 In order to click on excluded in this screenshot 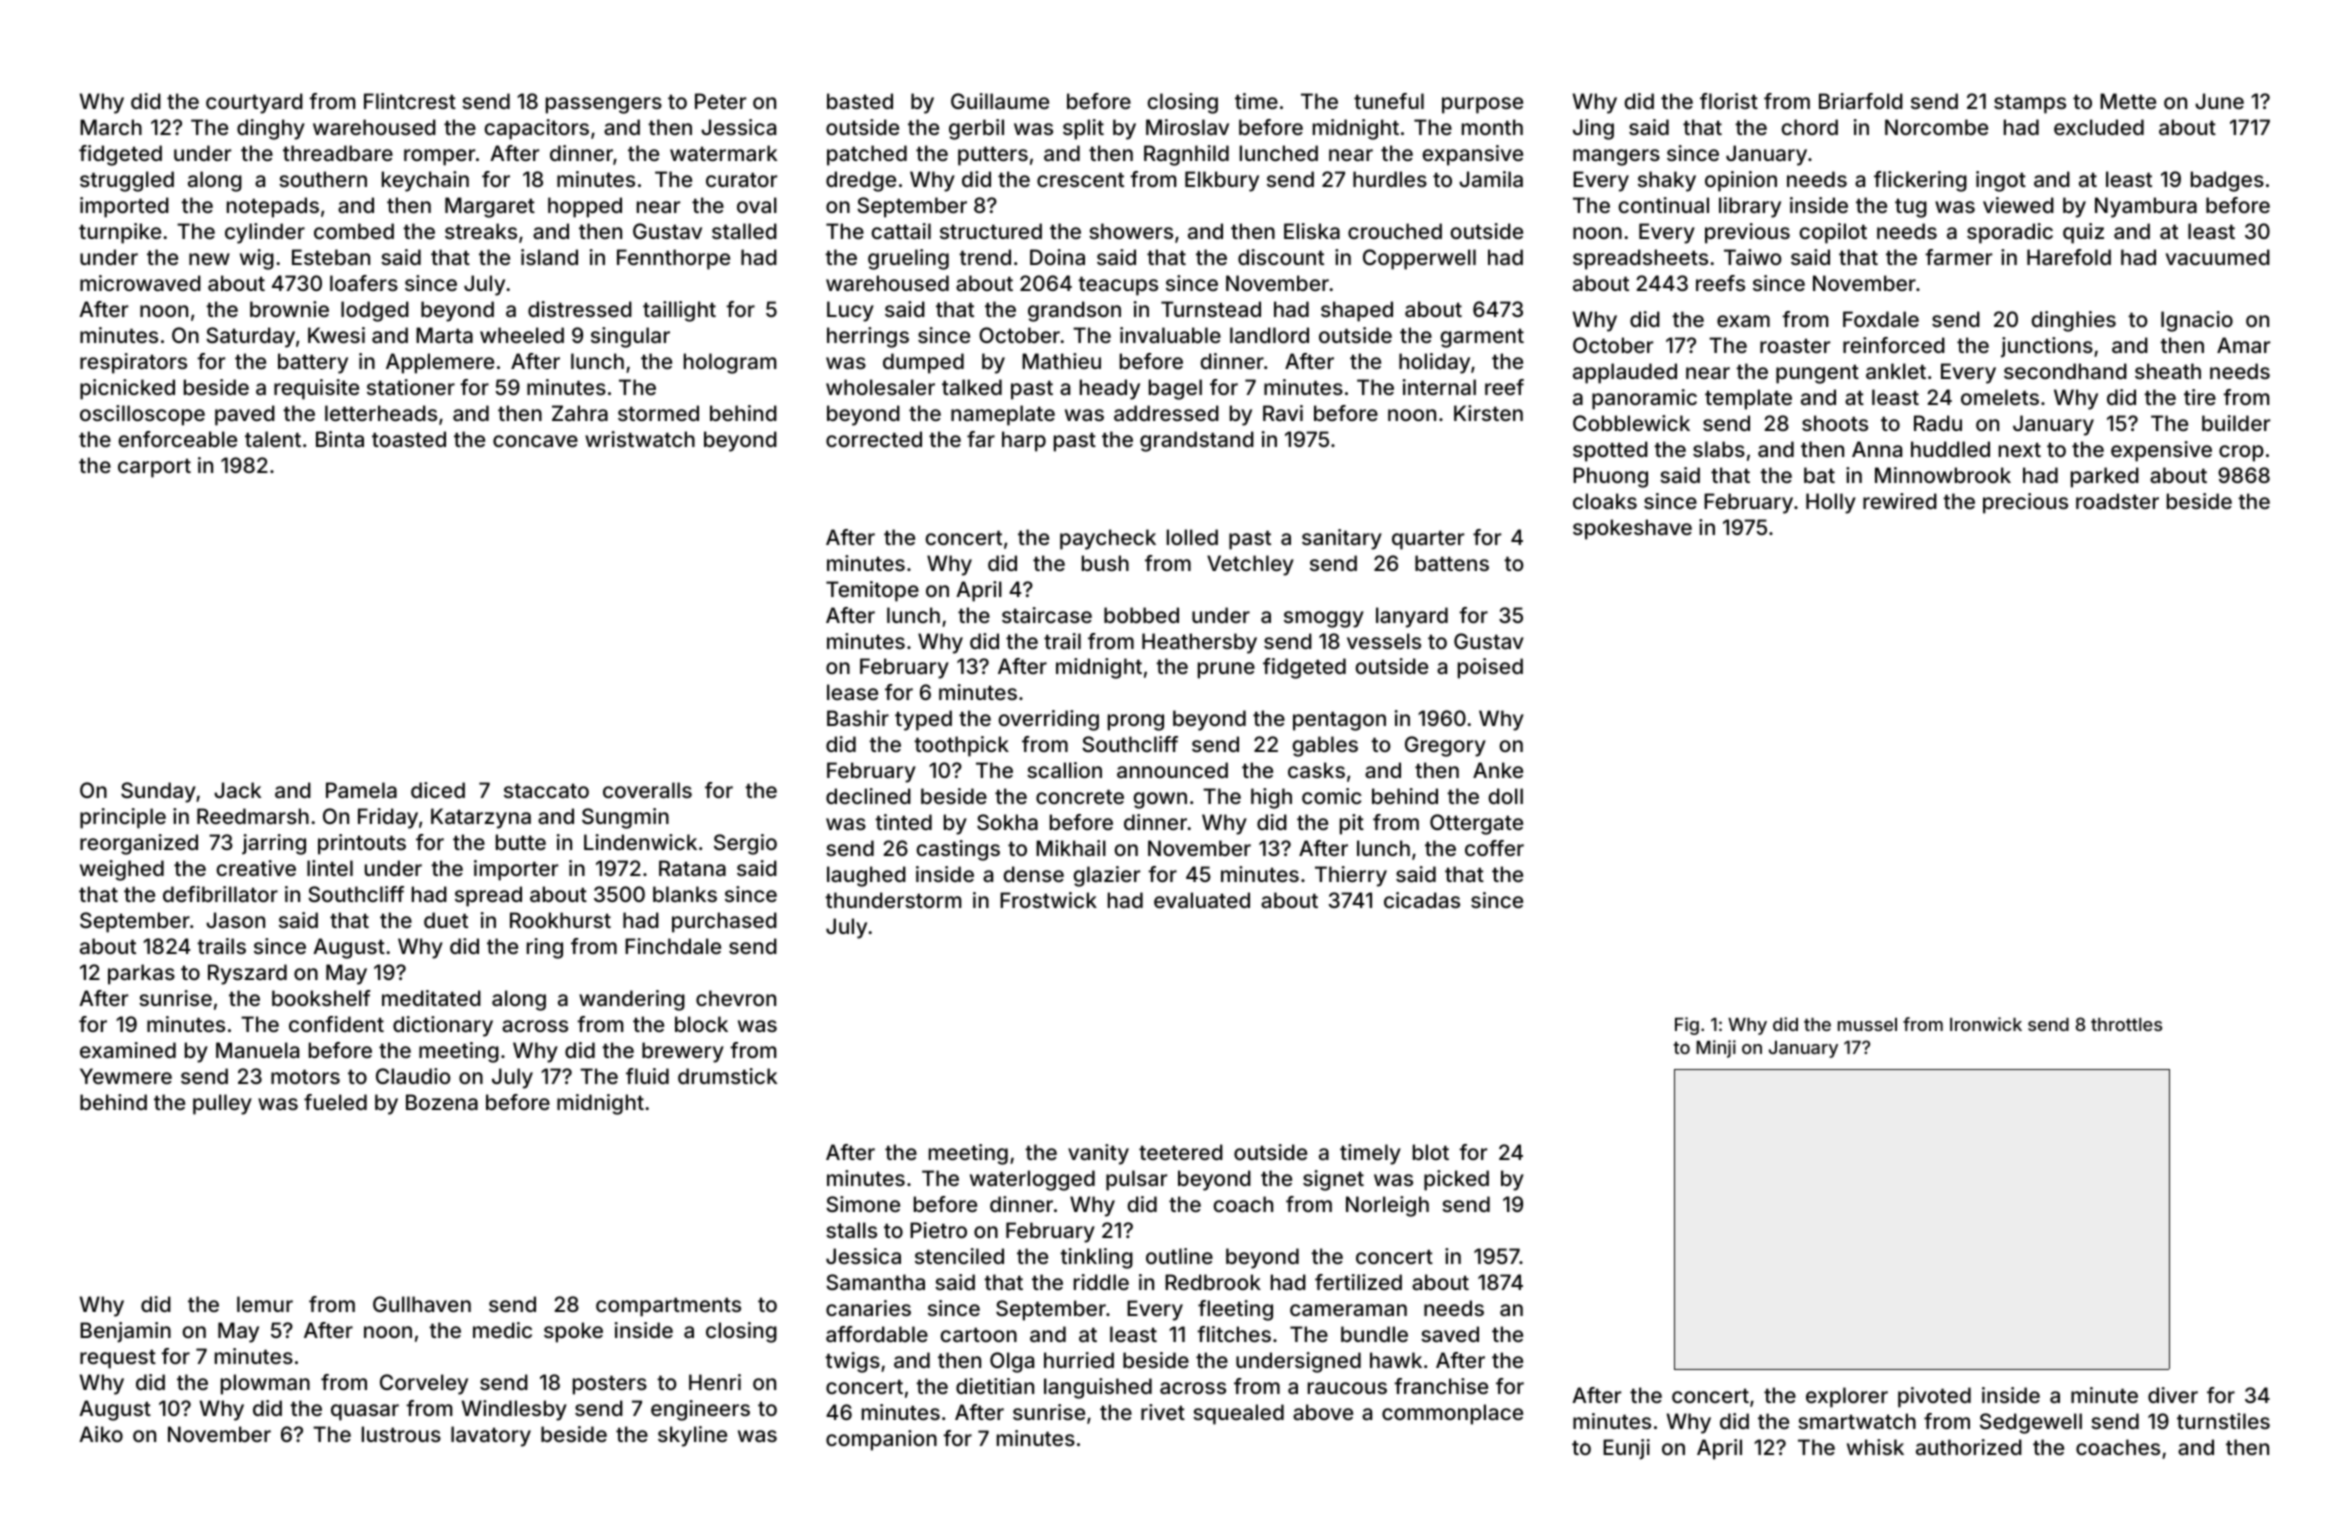, I will do `click(2099, 127)`.
